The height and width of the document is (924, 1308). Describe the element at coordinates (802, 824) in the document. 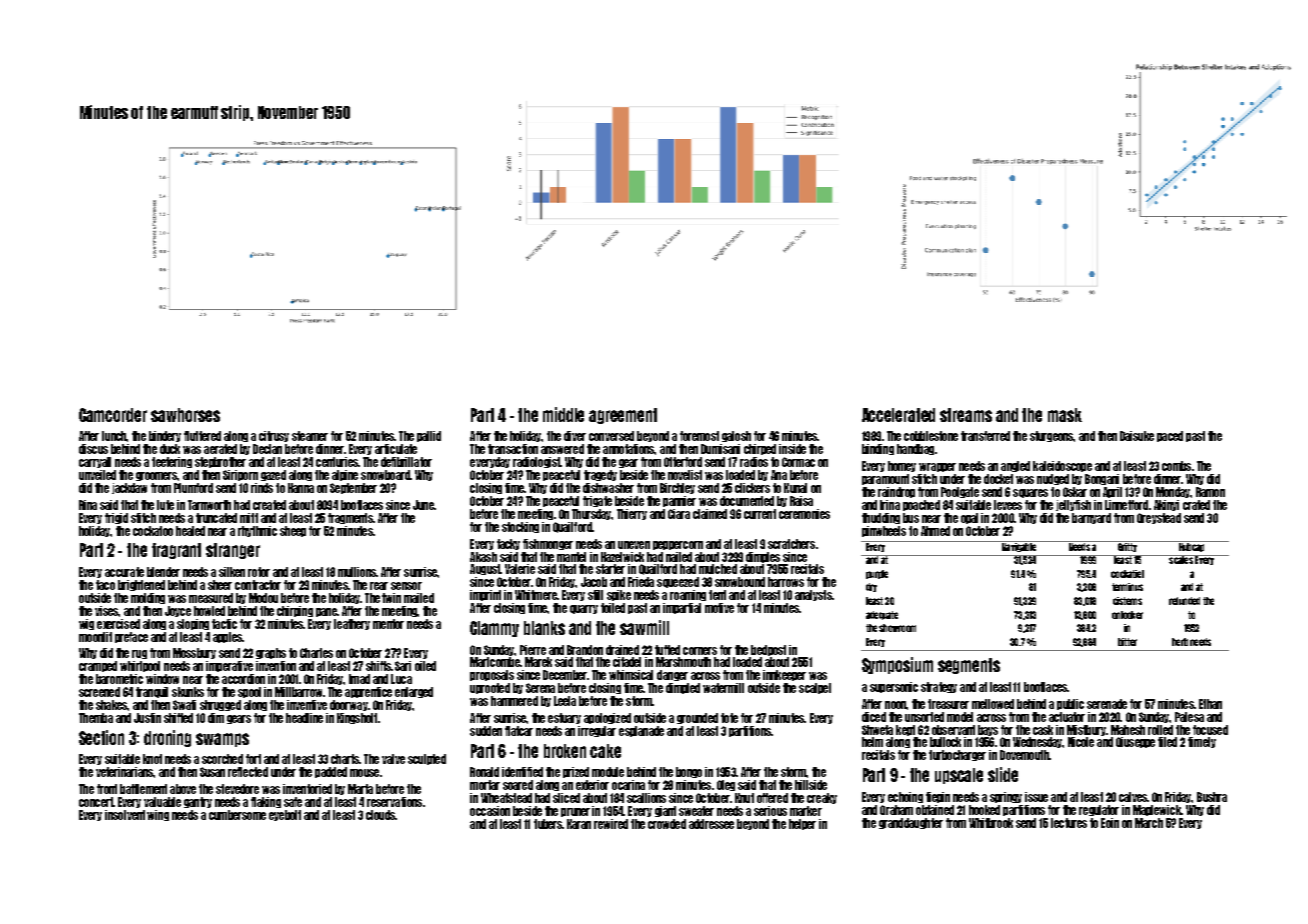

I see `helper` at that location.
